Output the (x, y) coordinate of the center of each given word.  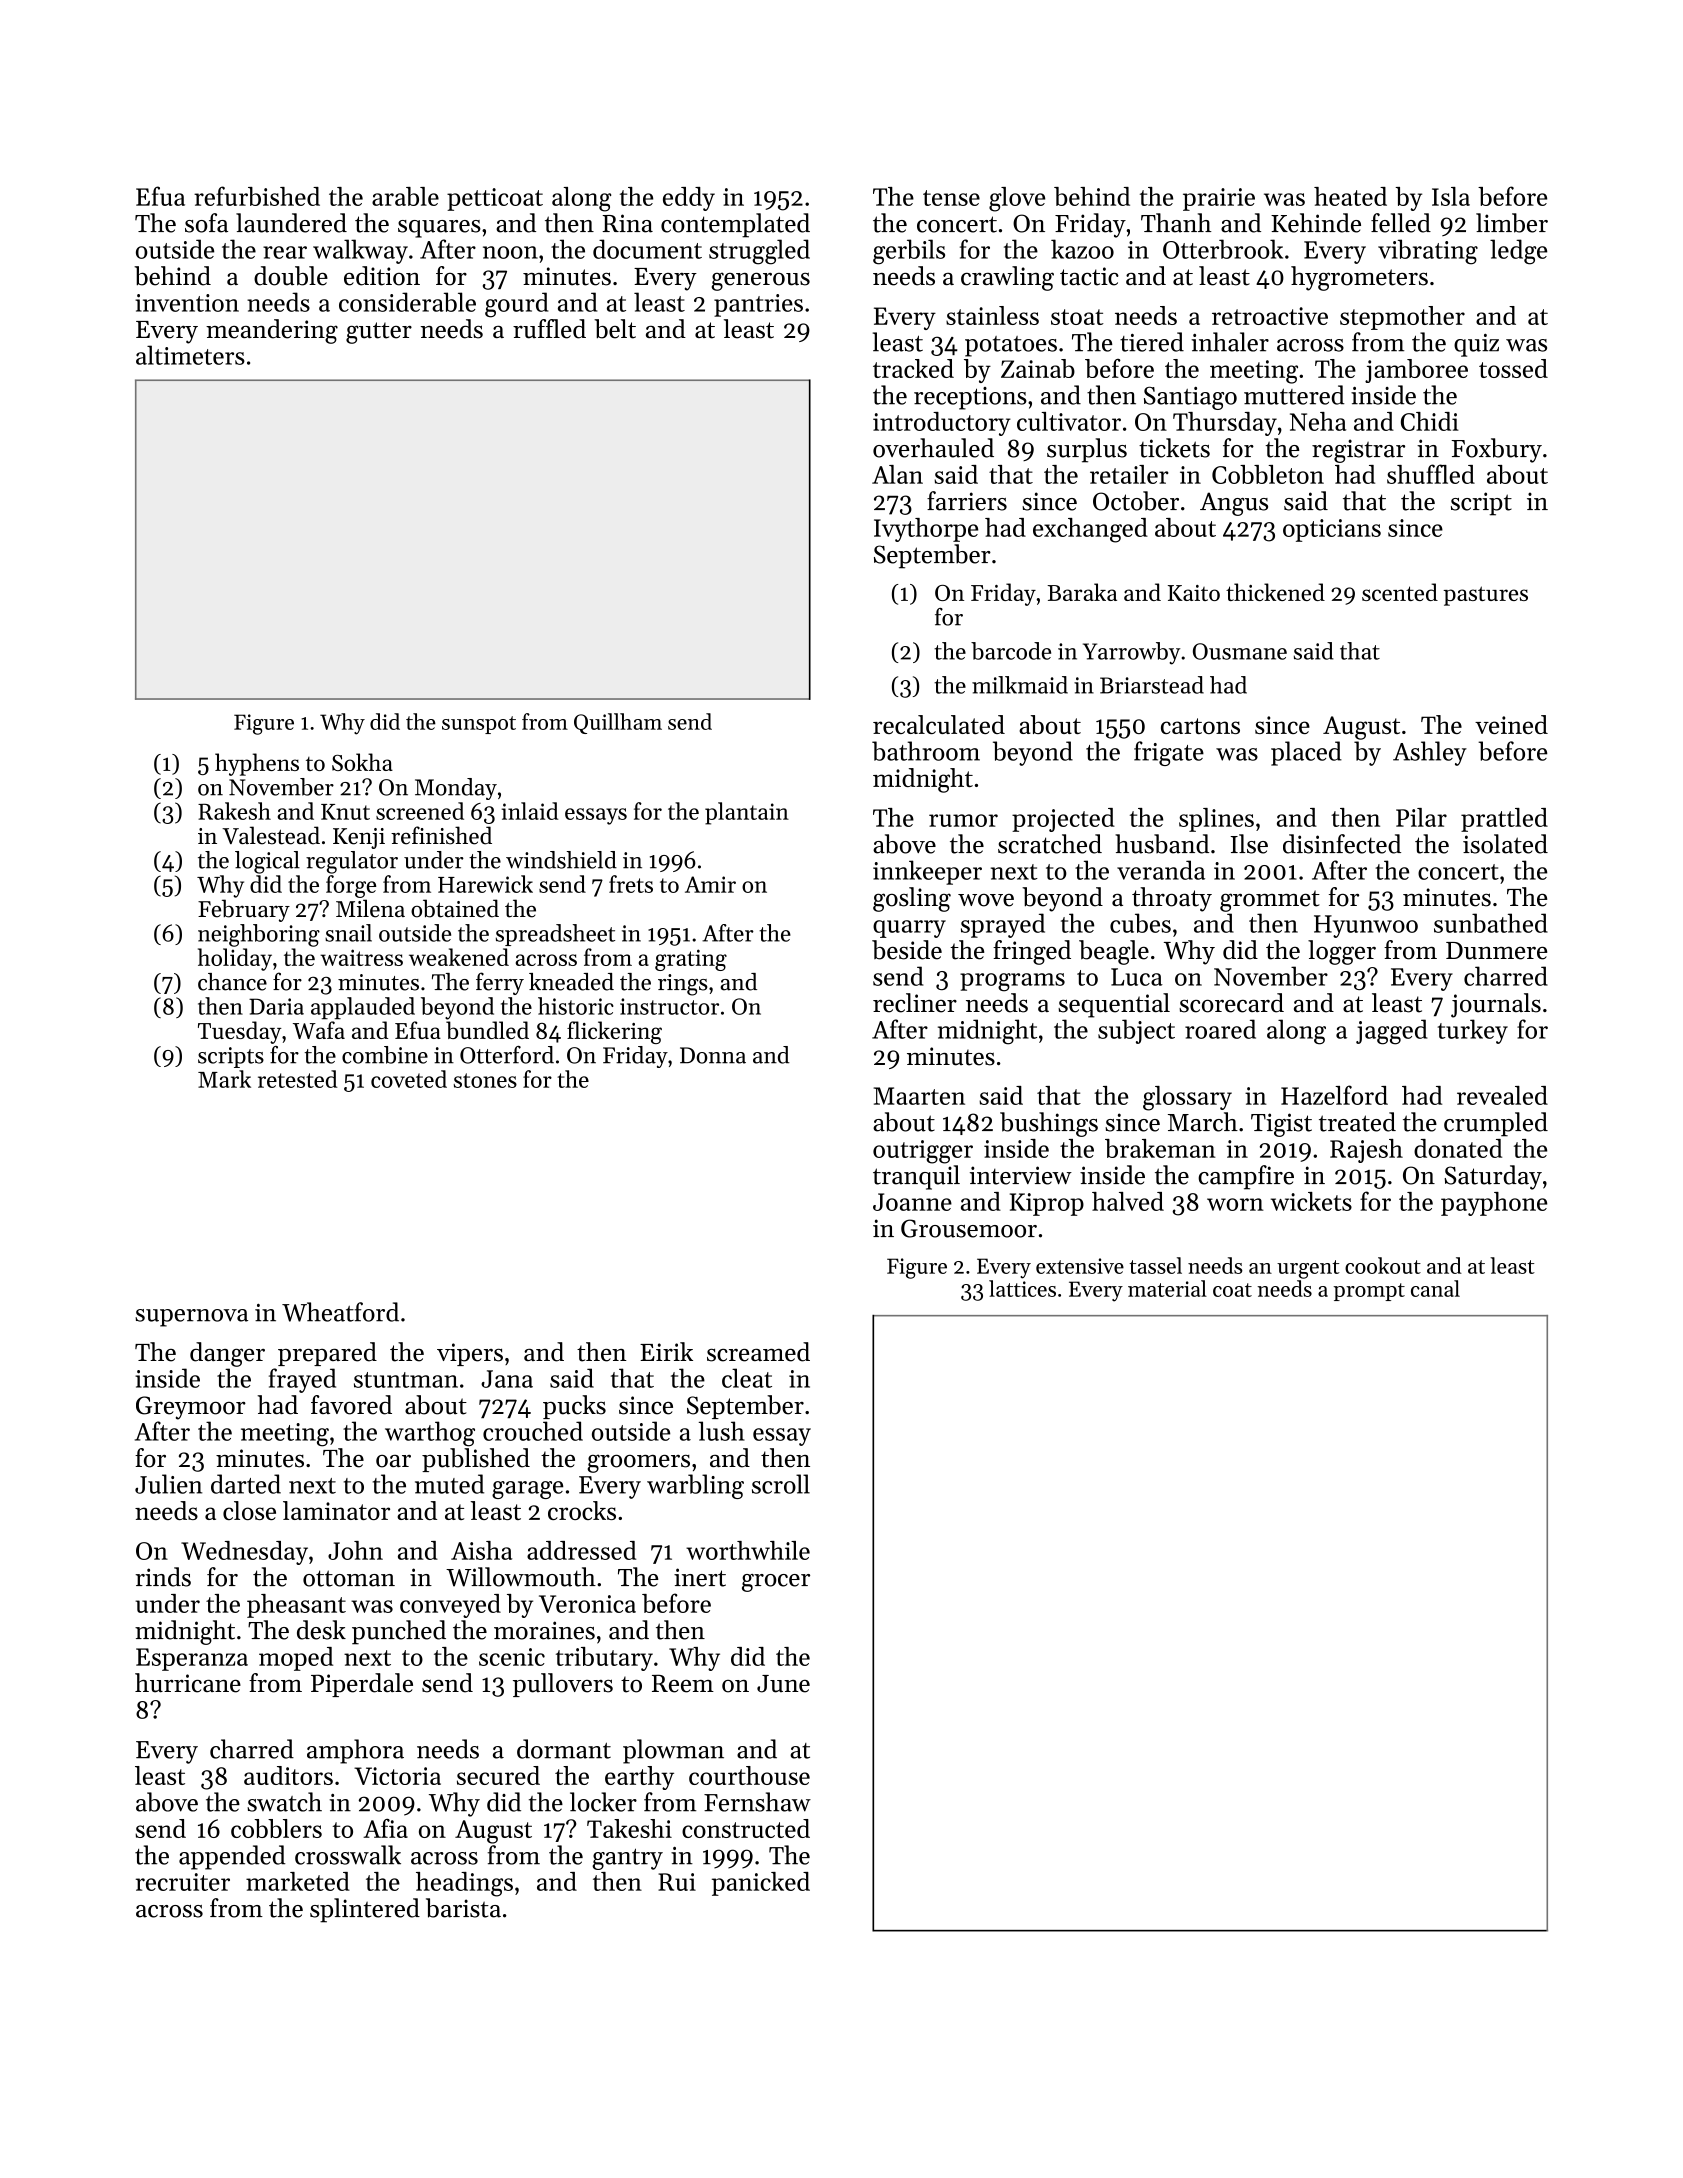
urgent (1308, 1269)
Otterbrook (1223, 249)
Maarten (919, 1096)
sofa (206, 223)
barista (463, 1908)
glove (1017, 199)
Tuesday (240, 1032)
